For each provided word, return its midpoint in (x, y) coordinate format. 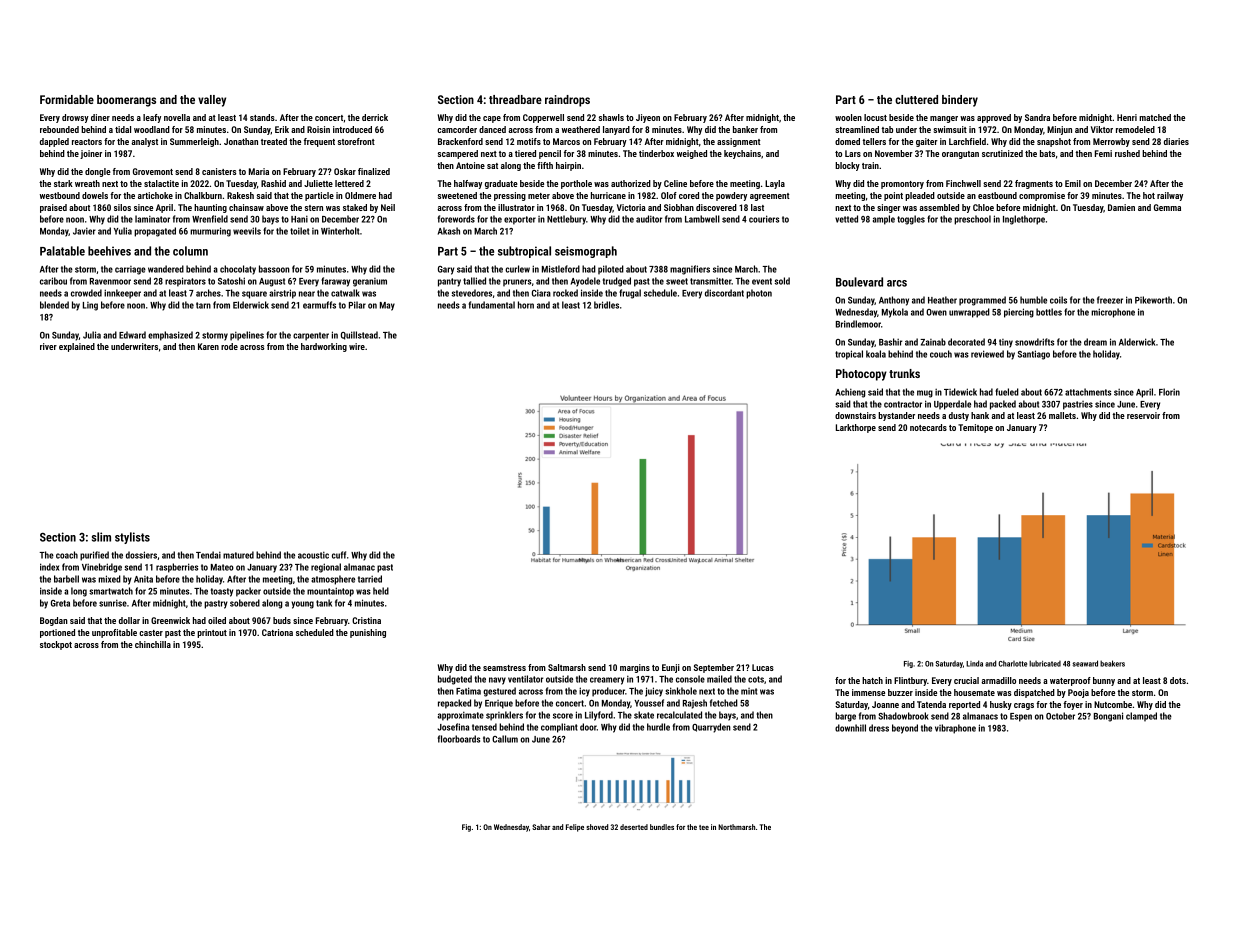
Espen (1021, 717)
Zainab (933, 342)
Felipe (575, 828)
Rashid (273, 183)
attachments (1088, 392)
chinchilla (153, 644)
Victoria (631, 207)
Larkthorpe (856, 428)
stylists (132, 538)
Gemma (1167, 207)
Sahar (541, 827)
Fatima (468, 691)
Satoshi (231, 281)
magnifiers (690, 270)
